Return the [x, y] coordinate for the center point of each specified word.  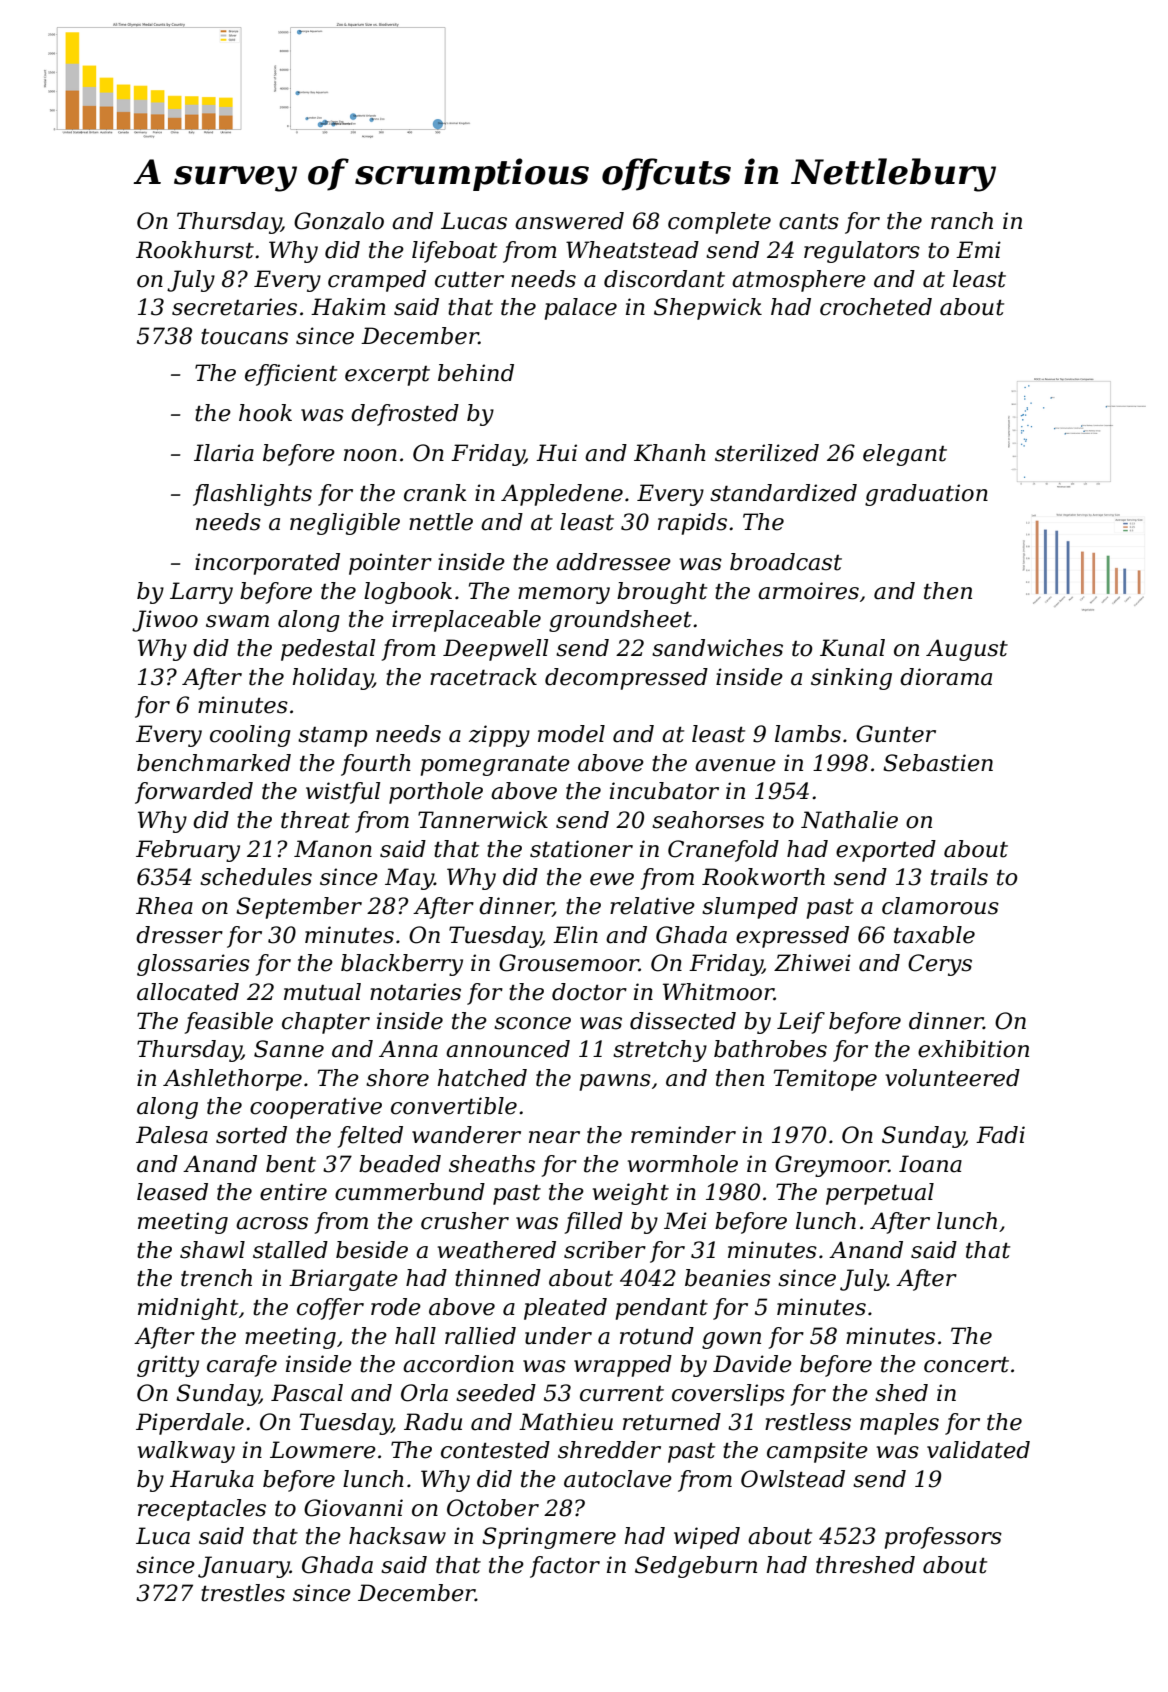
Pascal [307, 1393]
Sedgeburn [696, 1567]
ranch [962, 221]
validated [978, 1450]
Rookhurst [195, 250]
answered [569, 221]
